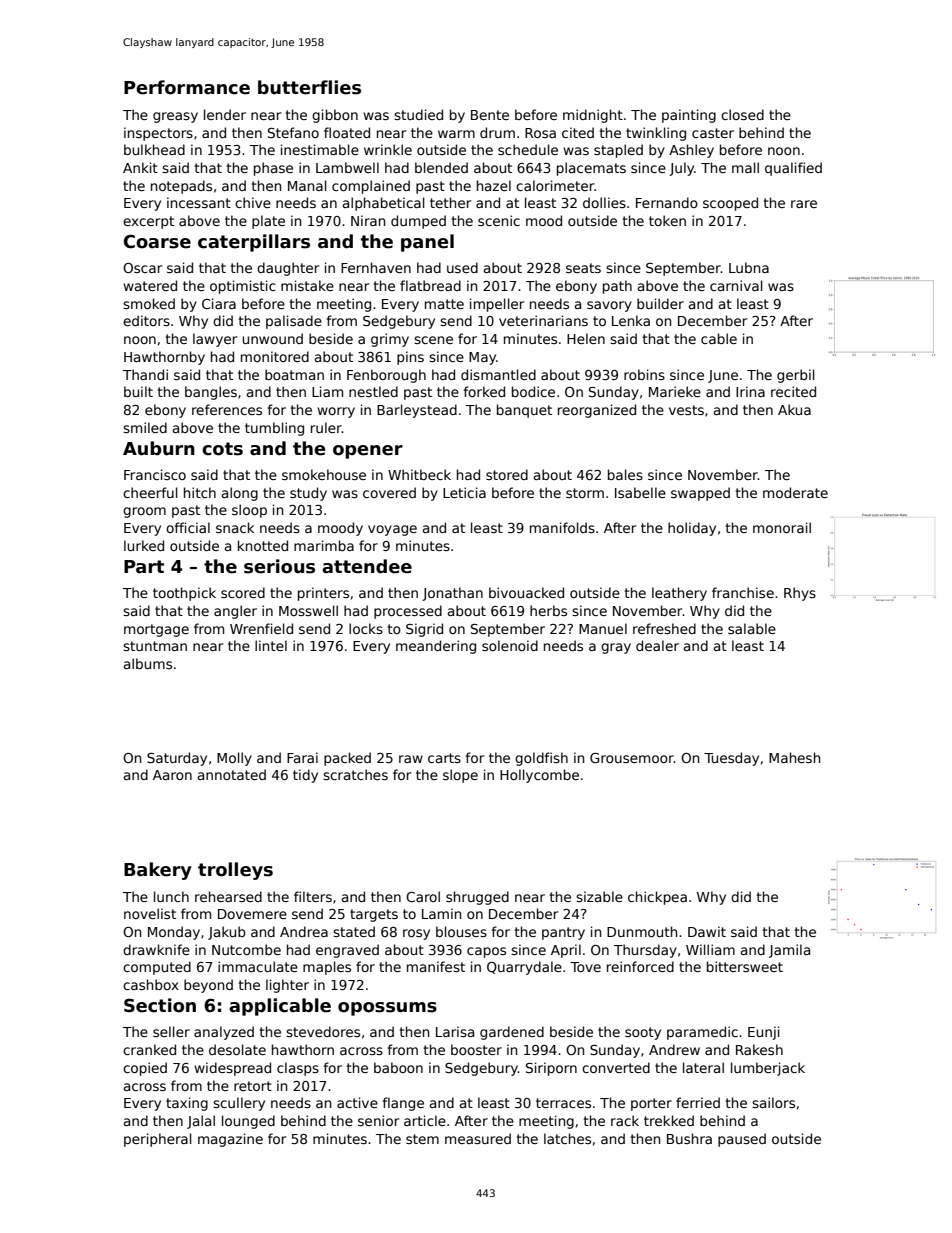  I want to click on Barleystead, so click(417, 411).
